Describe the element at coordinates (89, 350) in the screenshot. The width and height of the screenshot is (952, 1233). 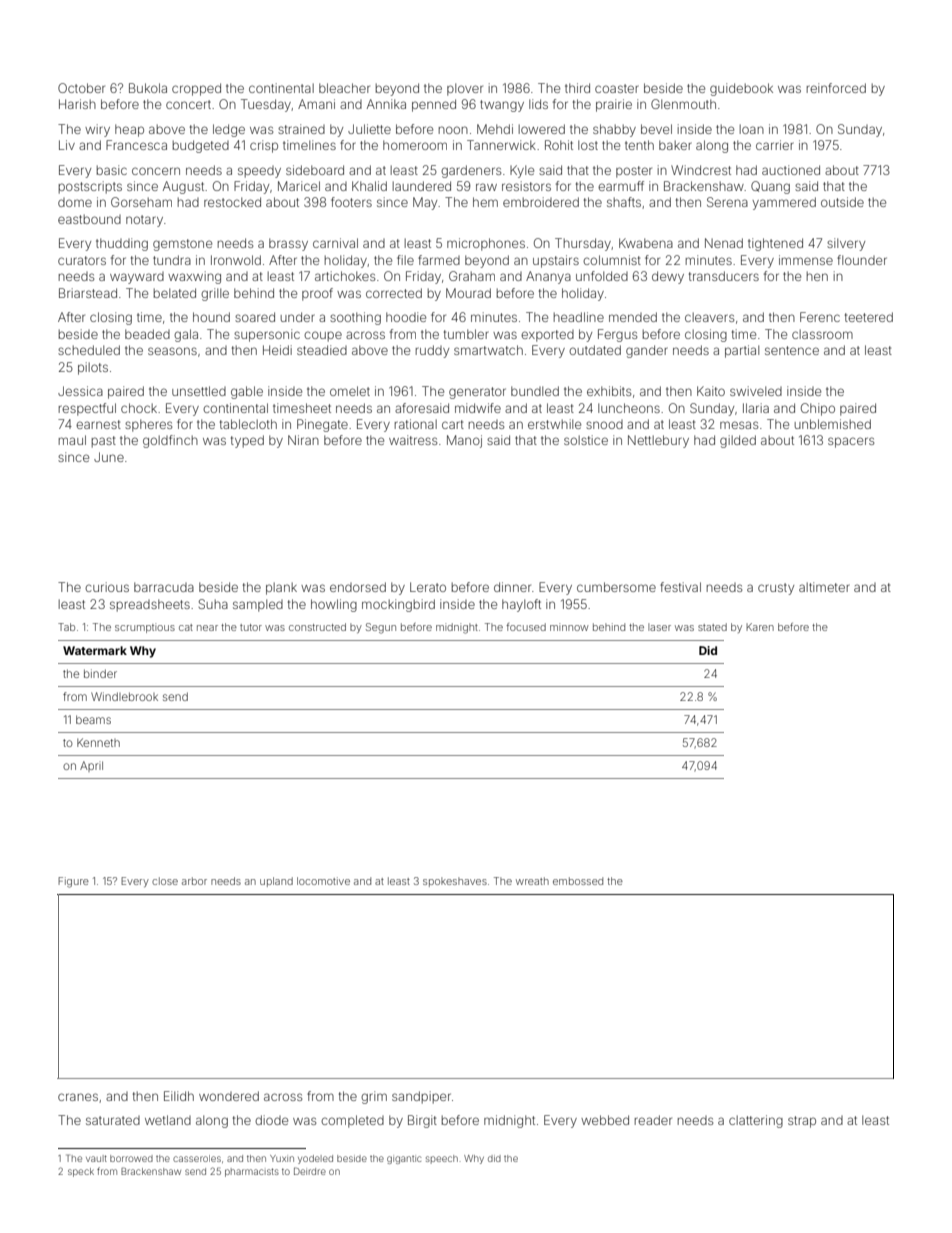
I see `scheduled` at that location.
